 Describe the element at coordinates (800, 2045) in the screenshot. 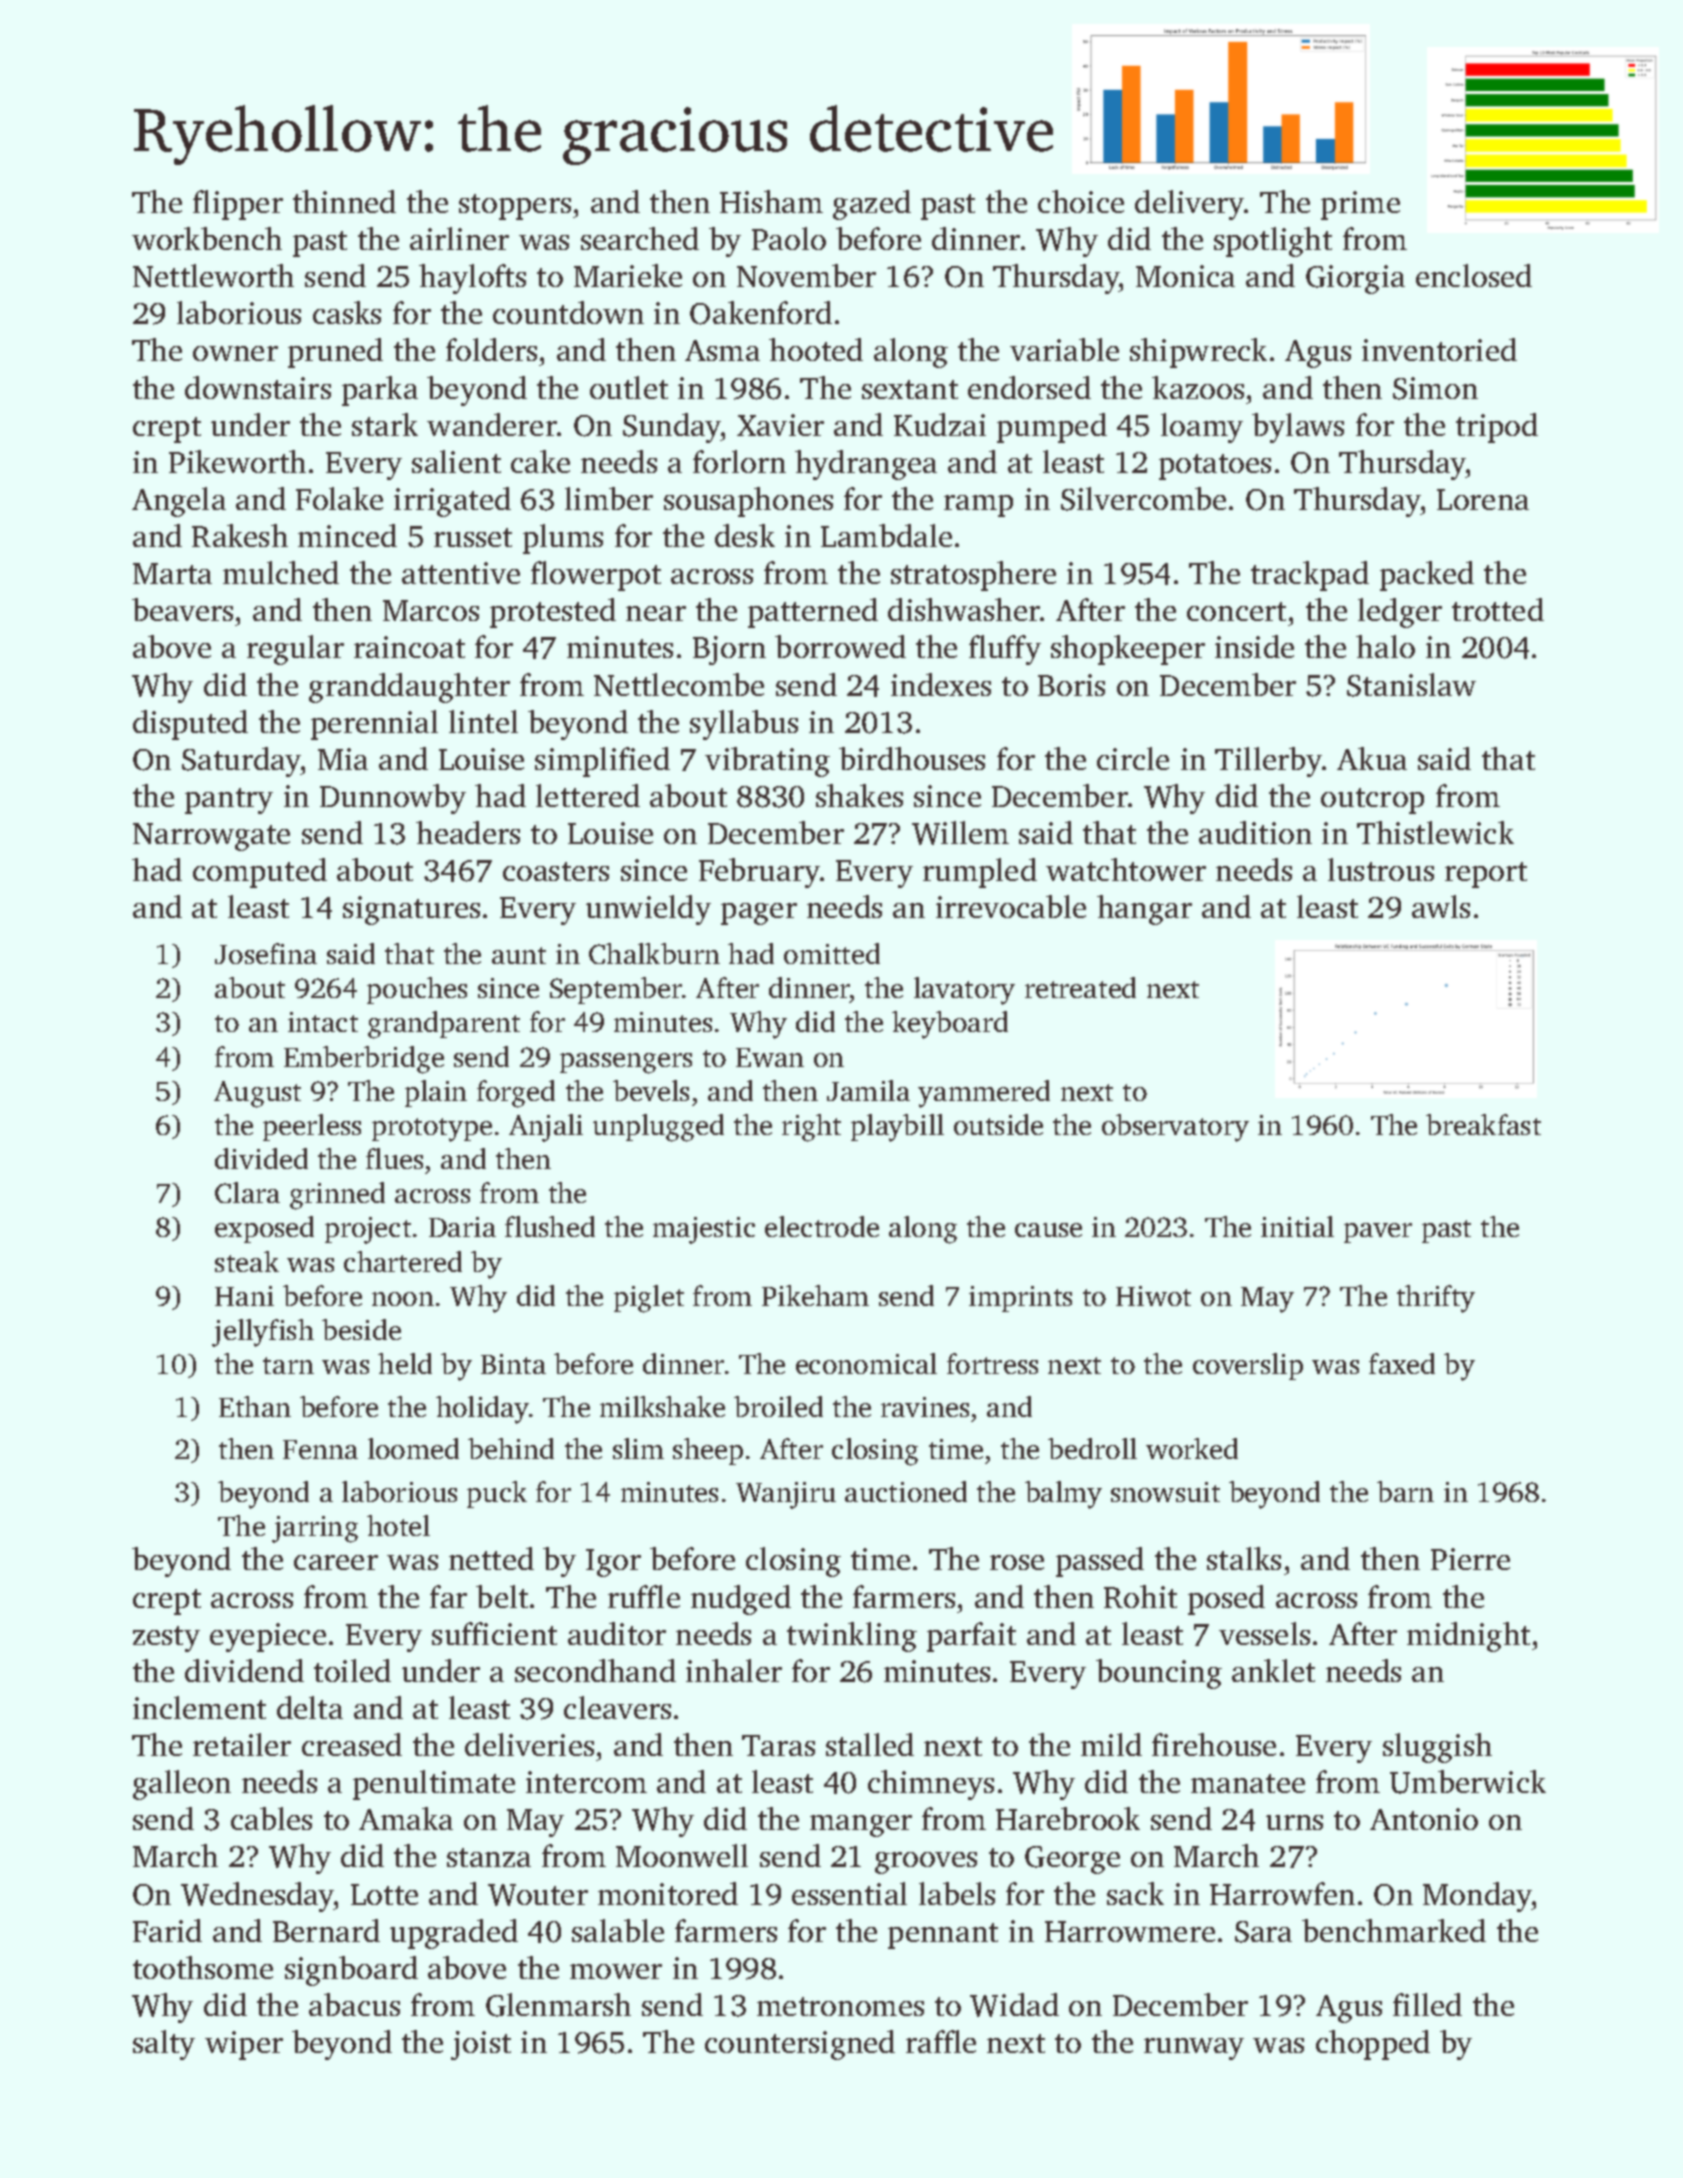

I see `countersigned` at that location.
